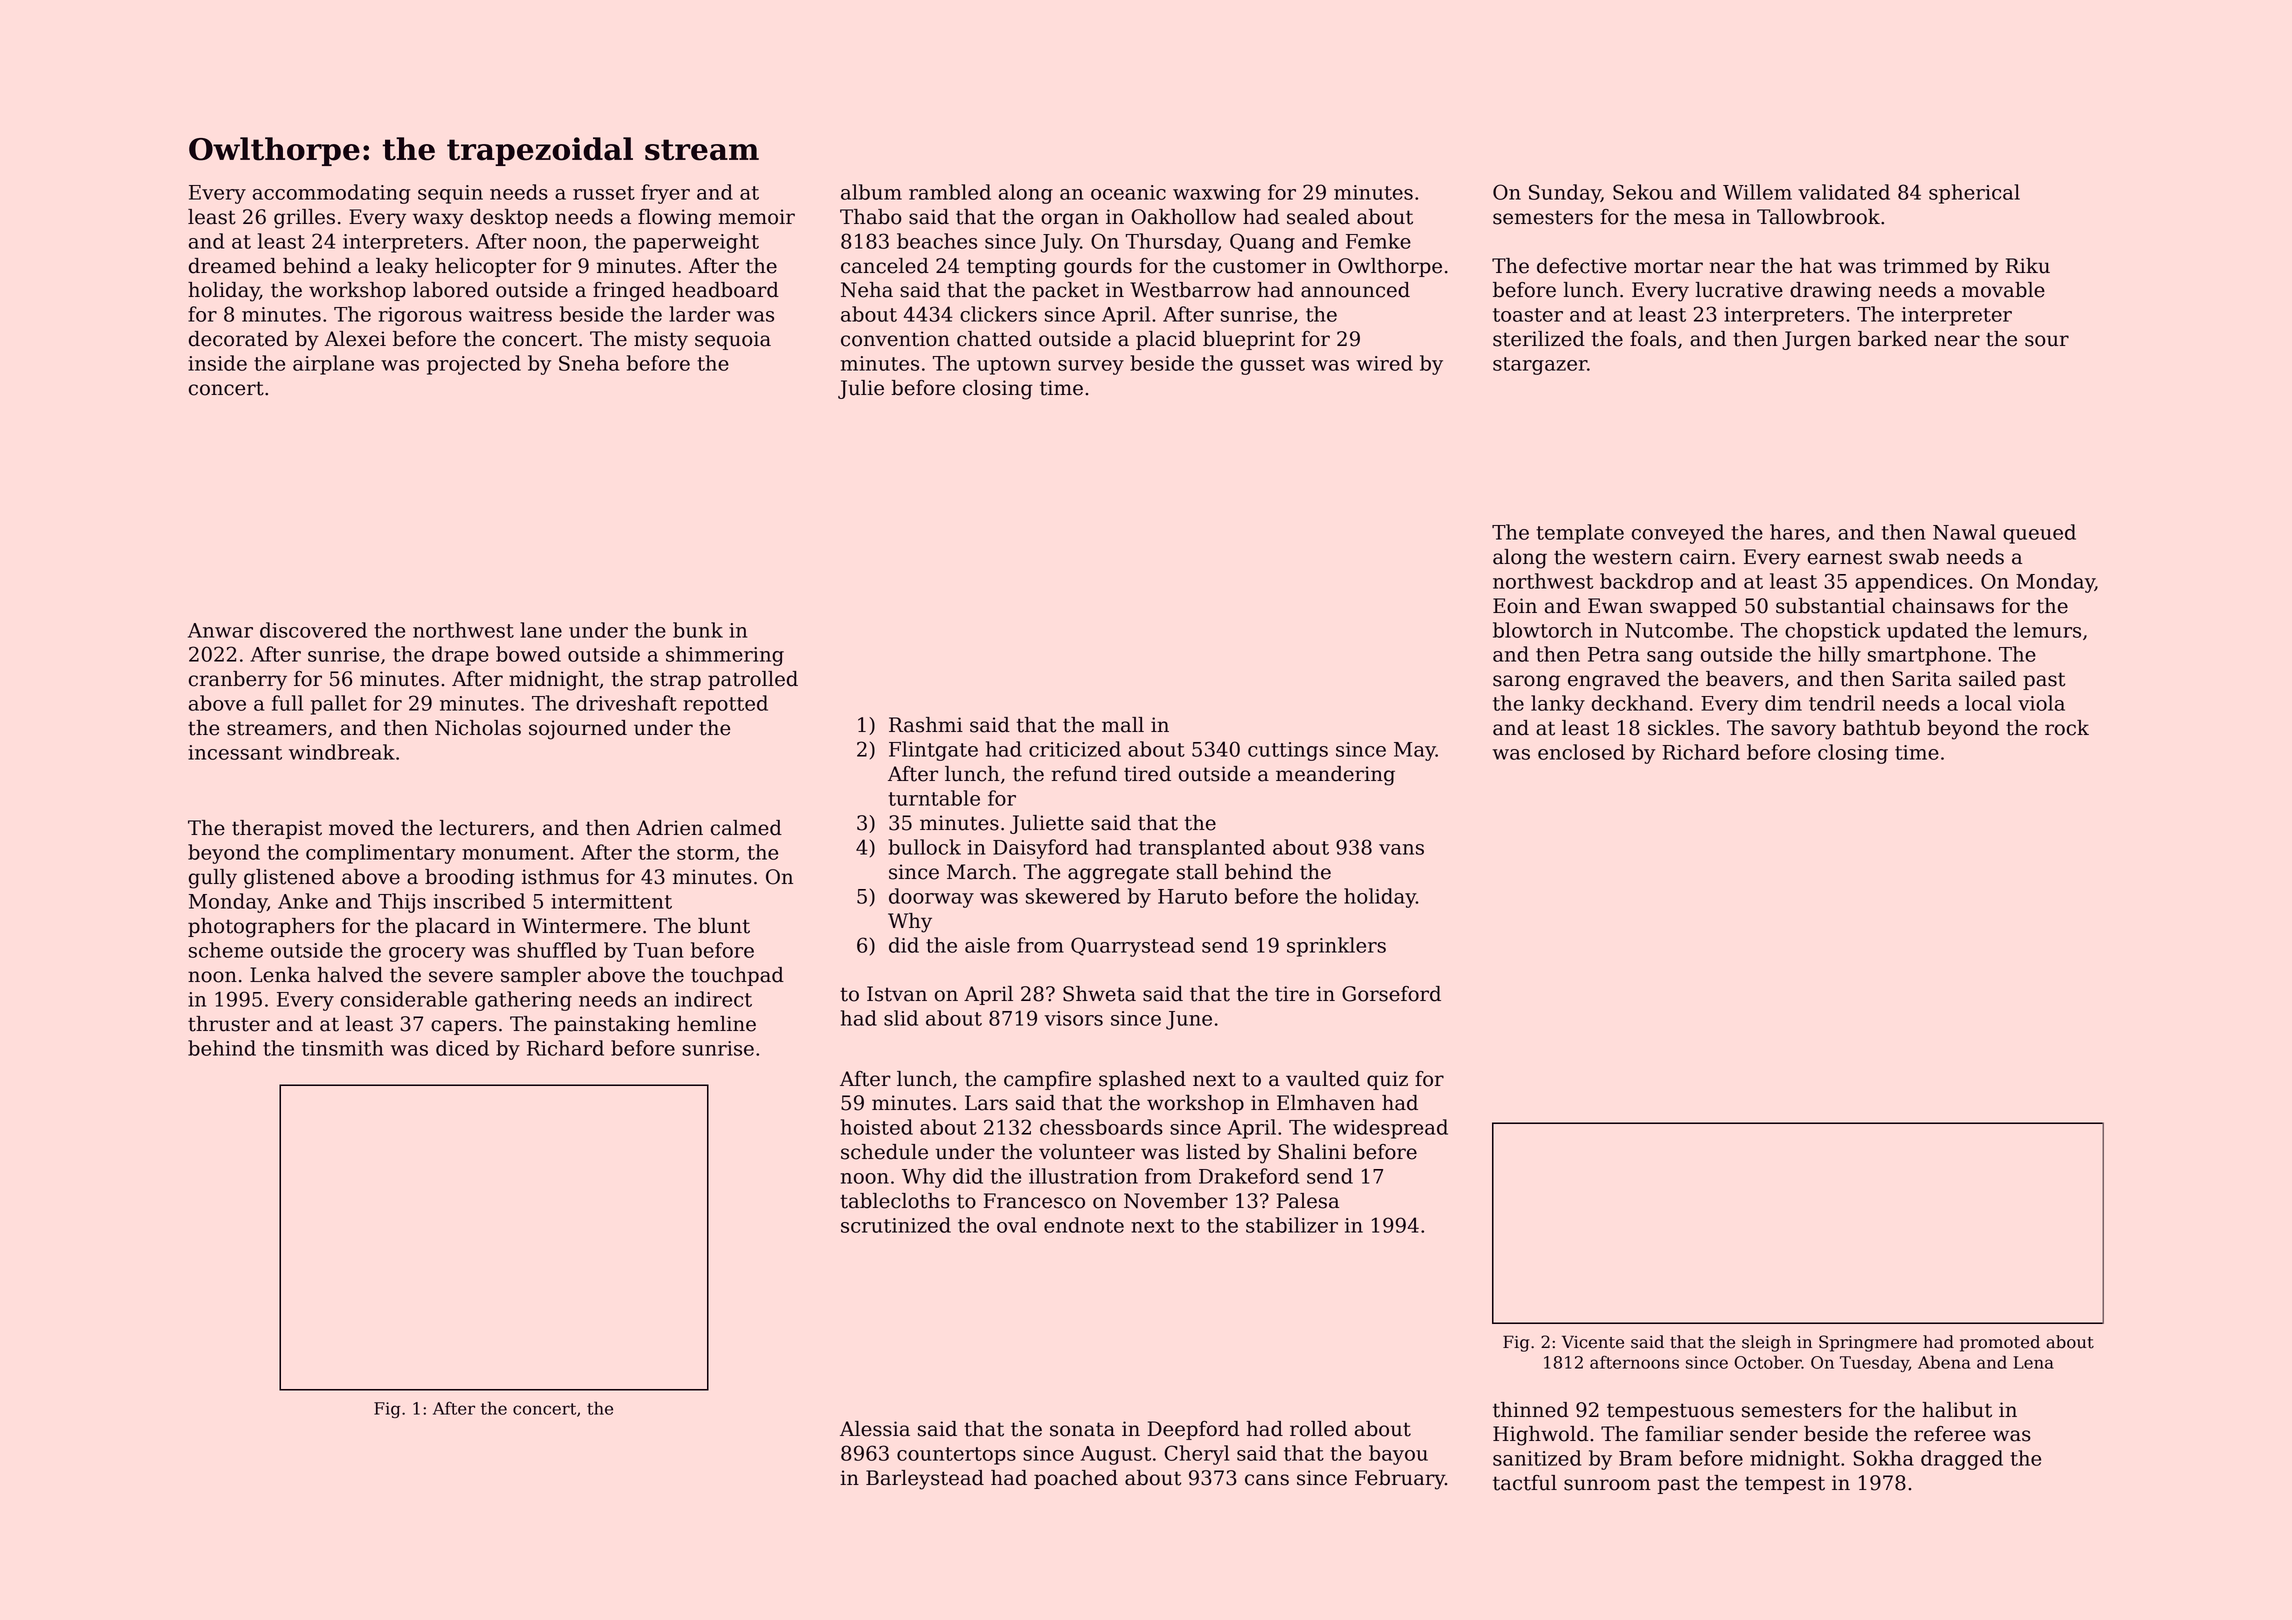 The image size is (2292, 1620). Describe the element at coordinates (1400, 1480) in the document. I see `February` at that location.
